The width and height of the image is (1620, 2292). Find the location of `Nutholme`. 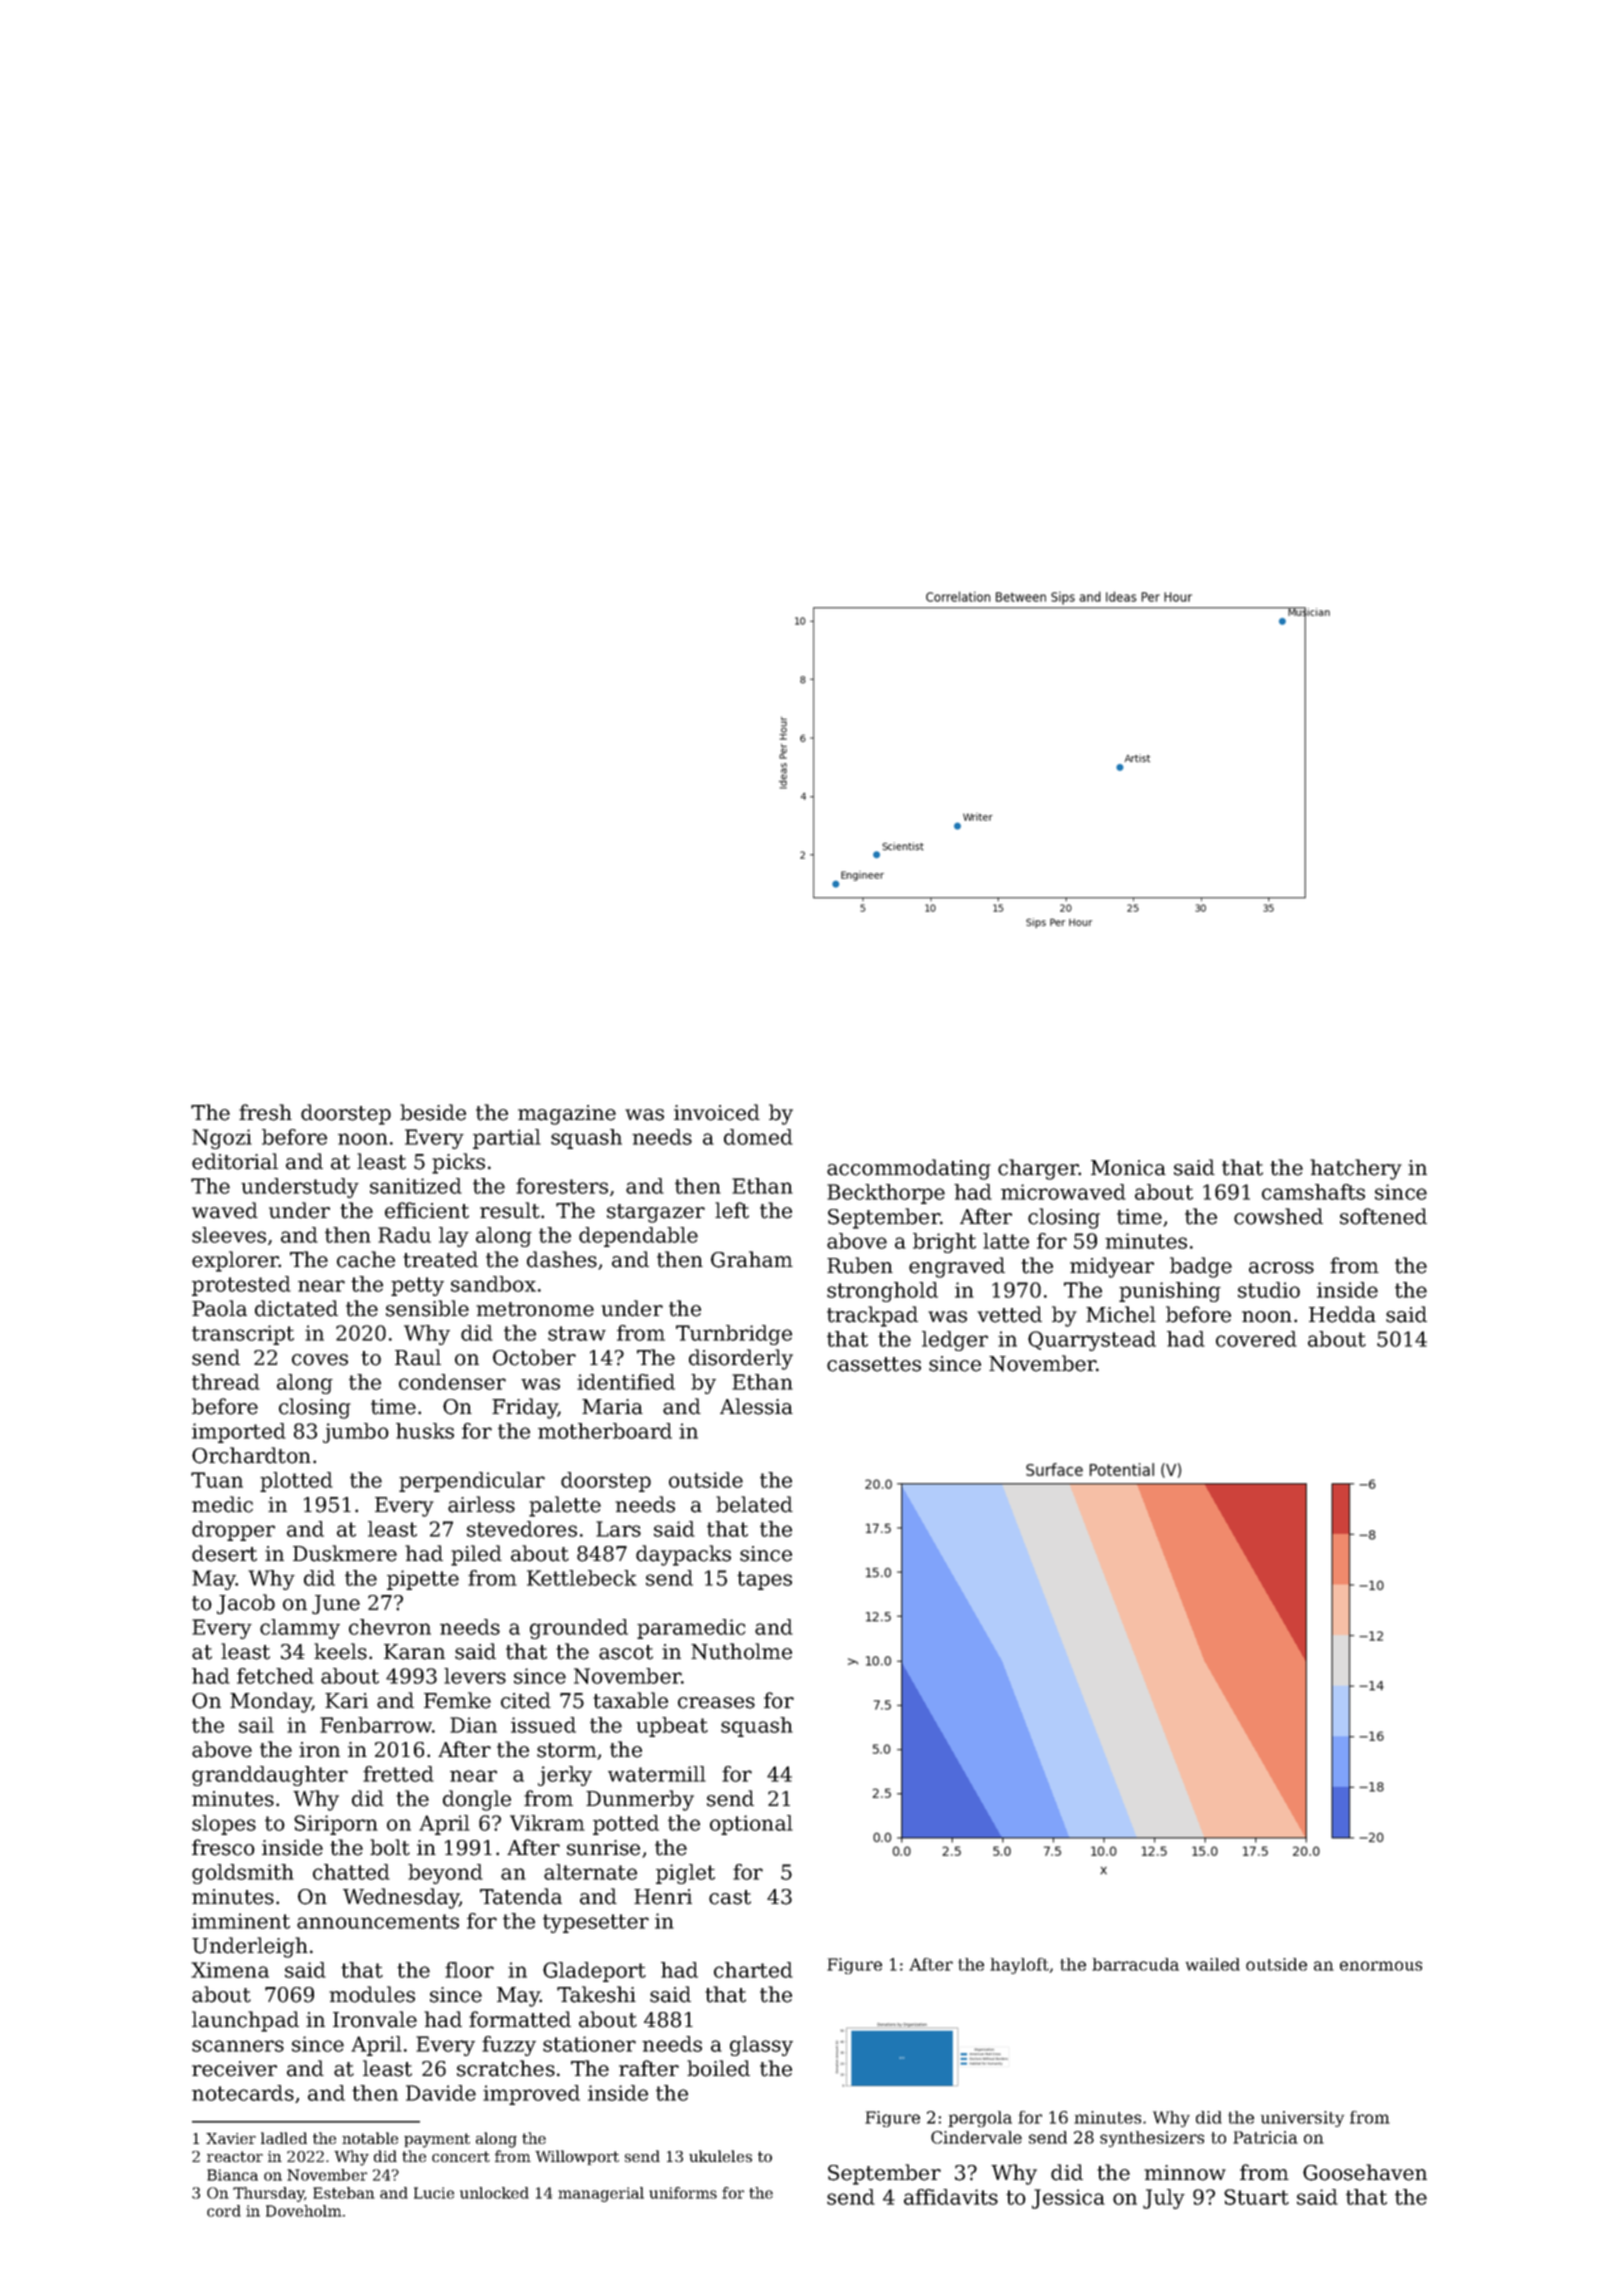

Nutholme is located at coordinates (741, 1651).
